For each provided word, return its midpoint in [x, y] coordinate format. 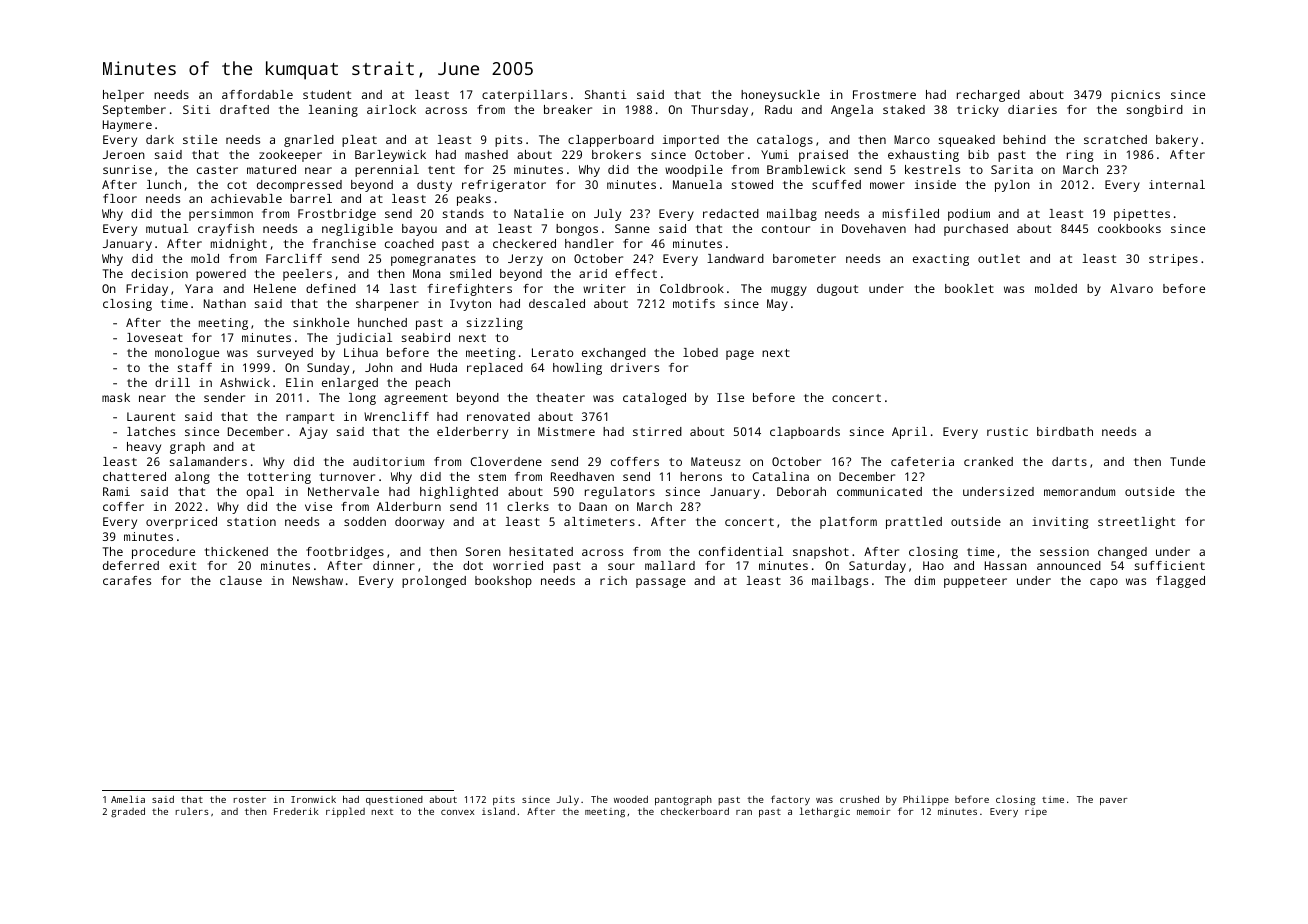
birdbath [1065, 431]
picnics [1135, 96]
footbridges [345, 553]
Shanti [605, 94]
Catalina [781, 476]
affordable [257, 94]
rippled [345, 812]
